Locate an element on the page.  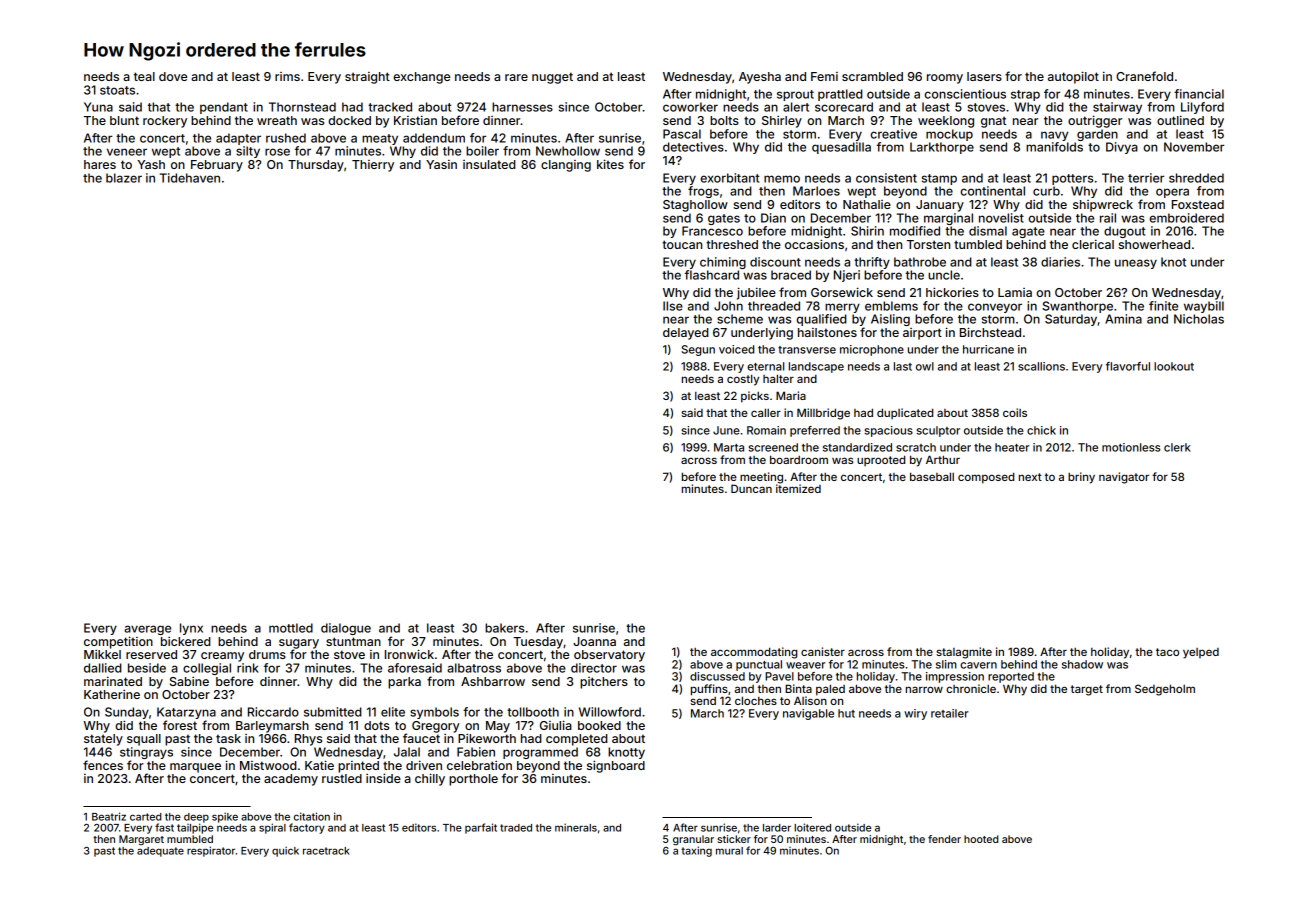
garden is located at coordinates (1097, 135).
